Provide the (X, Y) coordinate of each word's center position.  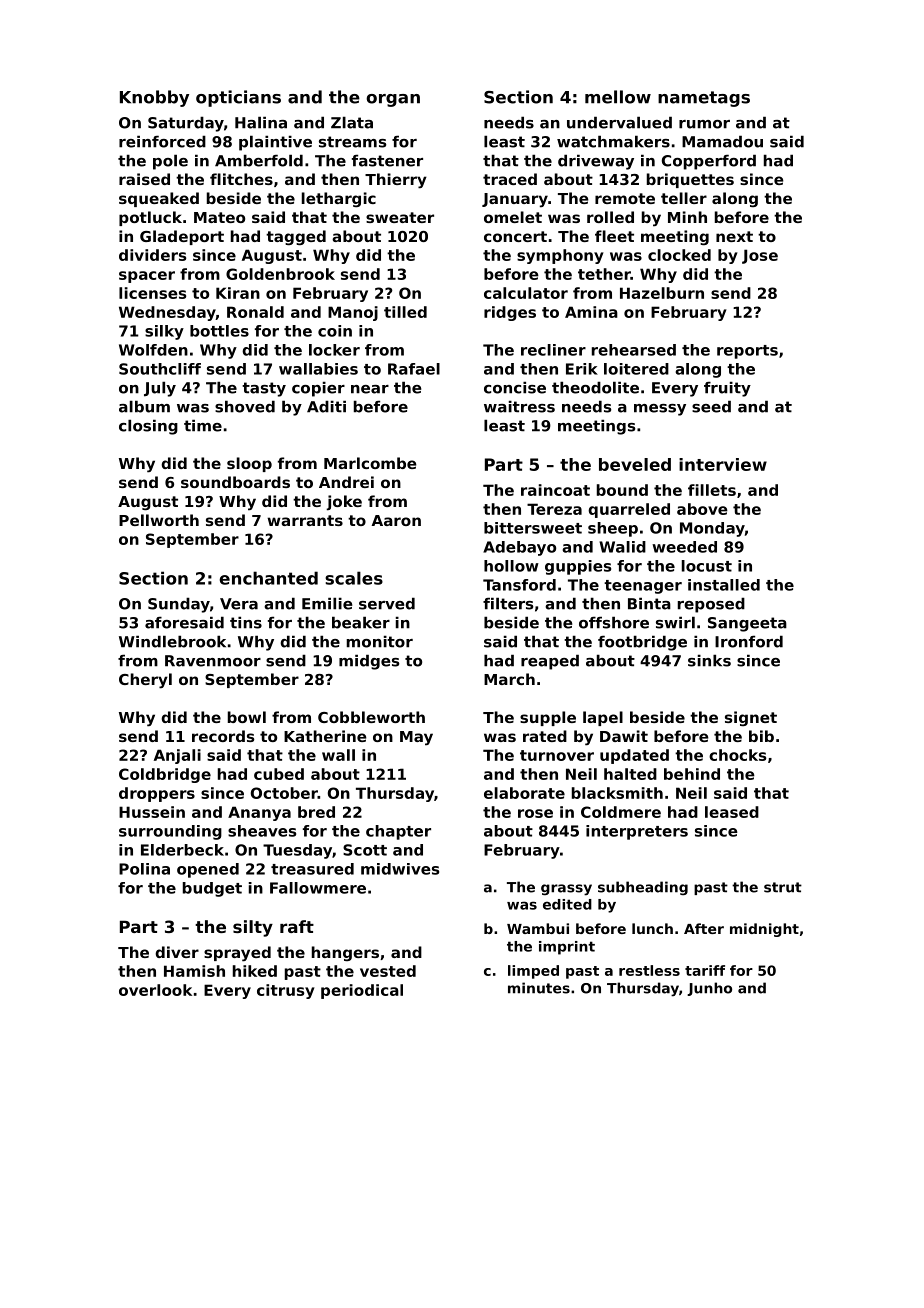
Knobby (154, 98)
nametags (704, 99)
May (416, 738)
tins (246, 622)
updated (634, 756)
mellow (618, 97)
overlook (155, 990)
